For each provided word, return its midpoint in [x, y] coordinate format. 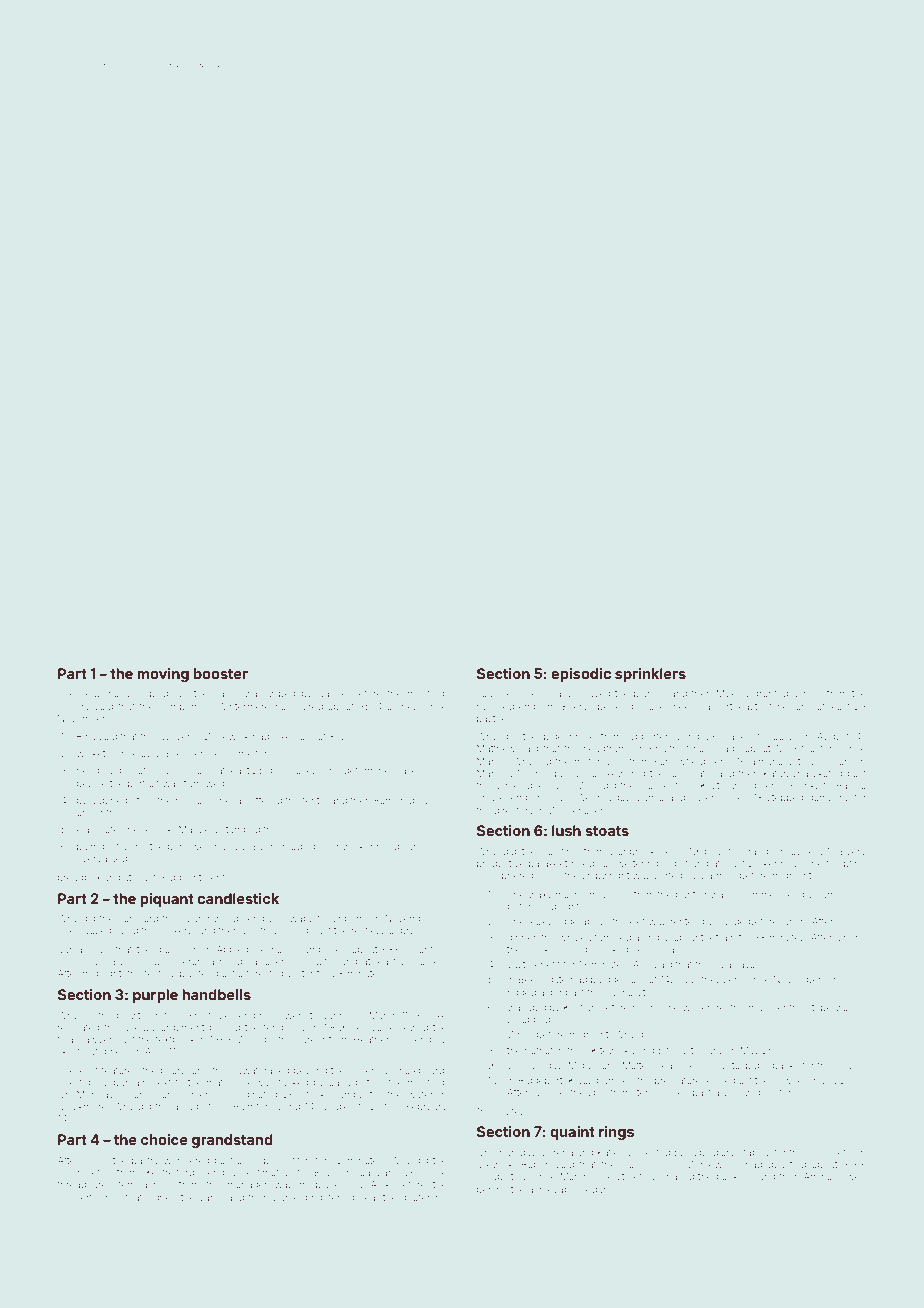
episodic [581, 675]
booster [221, 673]
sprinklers [650, 675]
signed [162, 1198]
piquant [167, 900]
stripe [819, 1009]
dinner [522, 938]
